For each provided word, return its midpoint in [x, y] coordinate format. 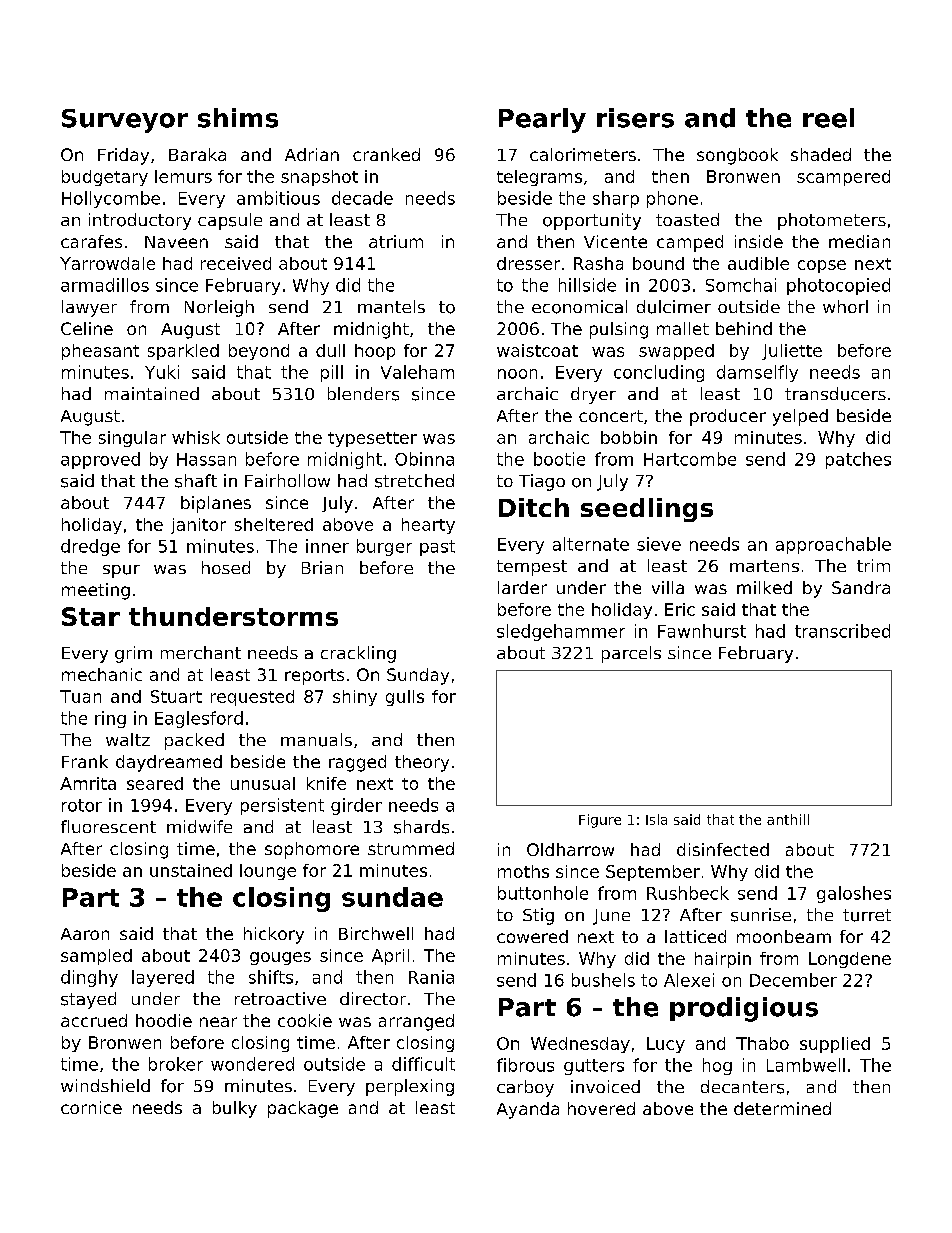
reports [314, 677]
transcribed [842, 631]
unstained [191, 870]
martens [764, 566]
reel [828, 118]
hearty [428, 526]
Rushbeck [688, 893]
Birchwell [376, 933]
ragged [357, 763]
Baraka [197, 154]
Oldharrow [570, 849]
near [218, 1022]
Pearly [542, 120]
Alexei [689, 980]
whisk [196, 437]
